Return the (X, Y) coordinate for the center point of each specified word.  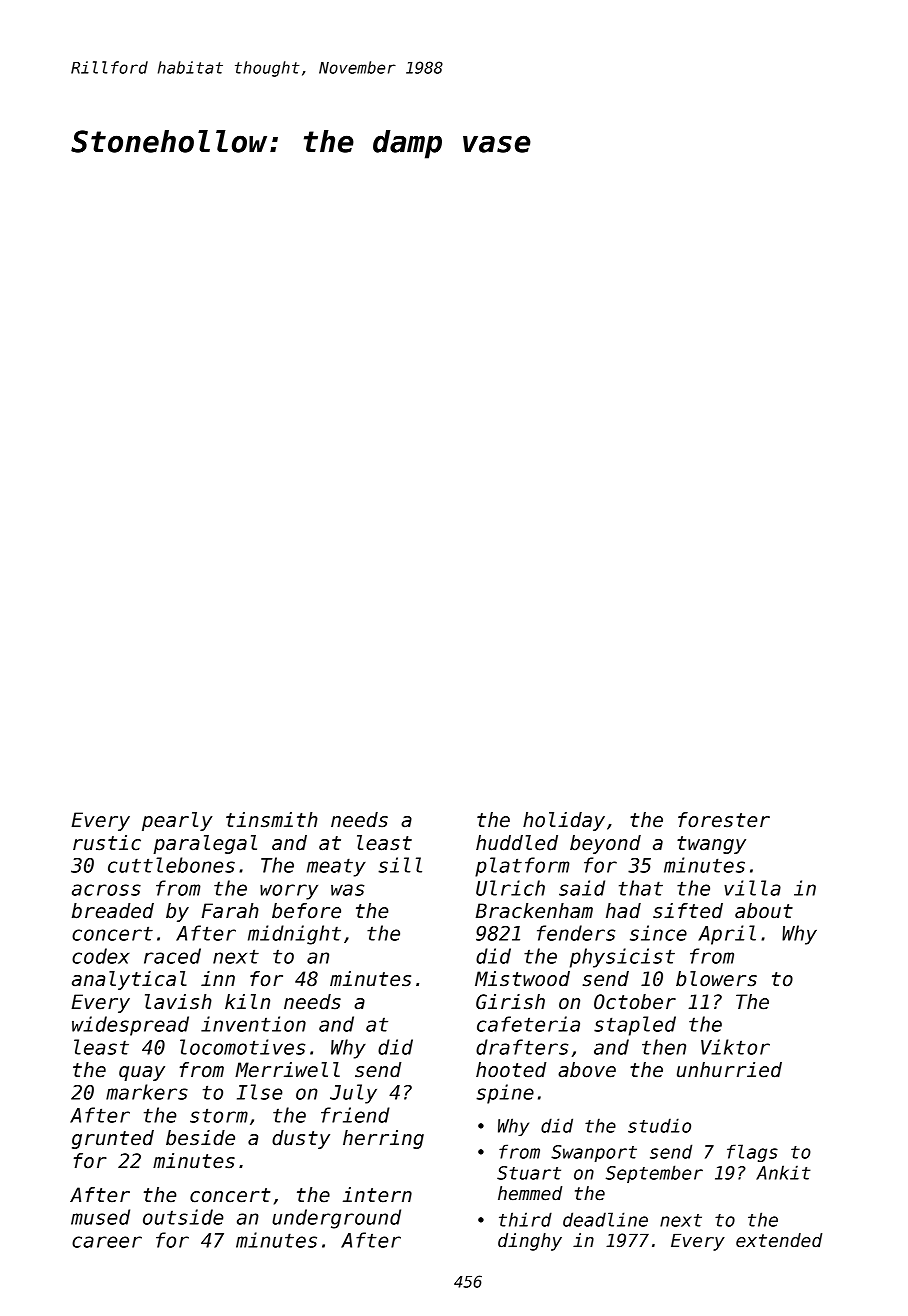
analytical (129, 980)
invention (253, 1024)
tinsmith (272, 820)
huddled (517, 843)
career (107, 1242)
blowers (716, 979)
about (764, 911)
